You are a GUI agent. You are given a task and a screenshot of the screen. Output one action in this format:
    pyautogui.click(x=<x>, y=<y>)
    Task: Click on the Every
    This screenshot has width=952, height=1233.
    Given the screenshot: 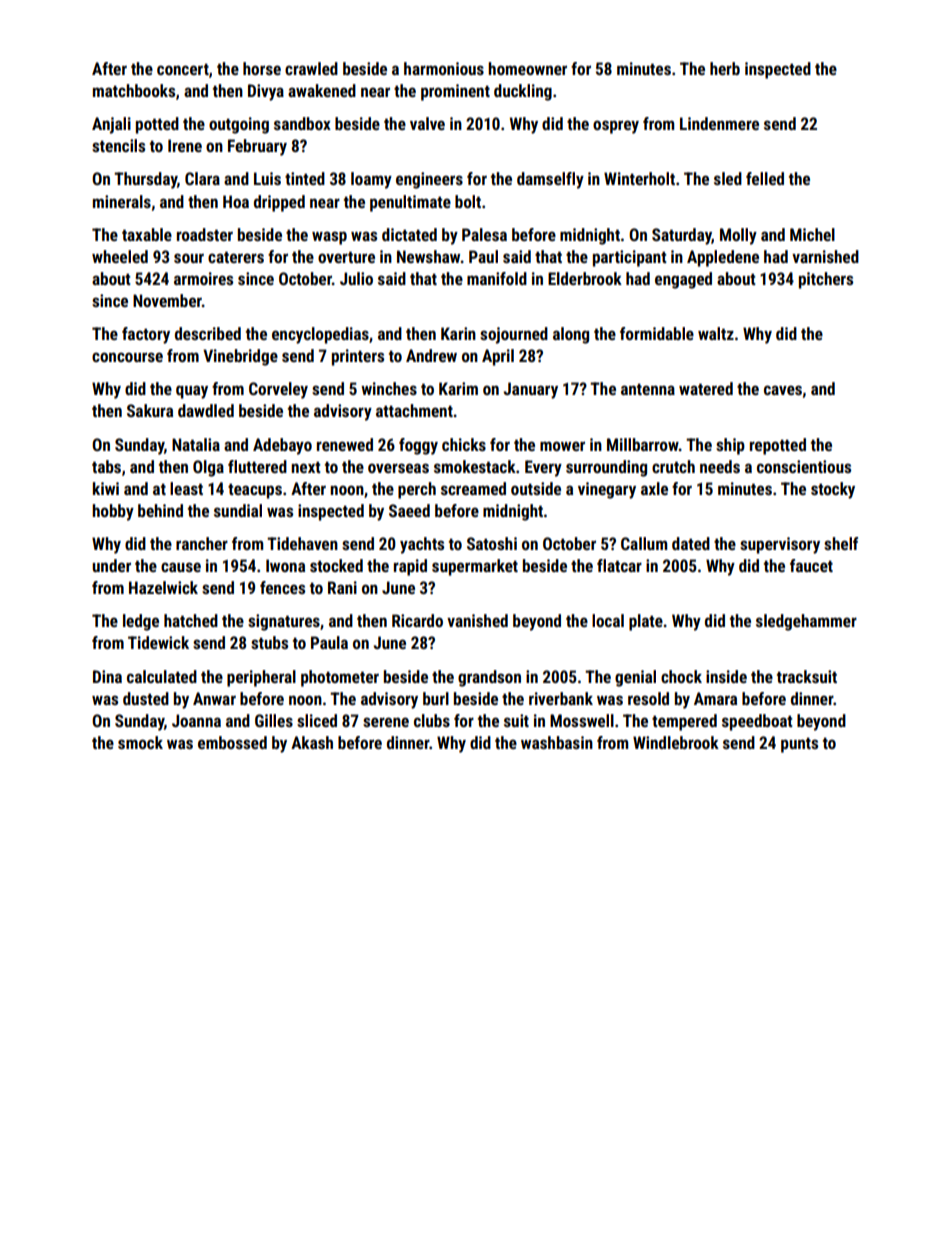 What is the action you would take?
    pyautogui.click(x=543, y=468)
